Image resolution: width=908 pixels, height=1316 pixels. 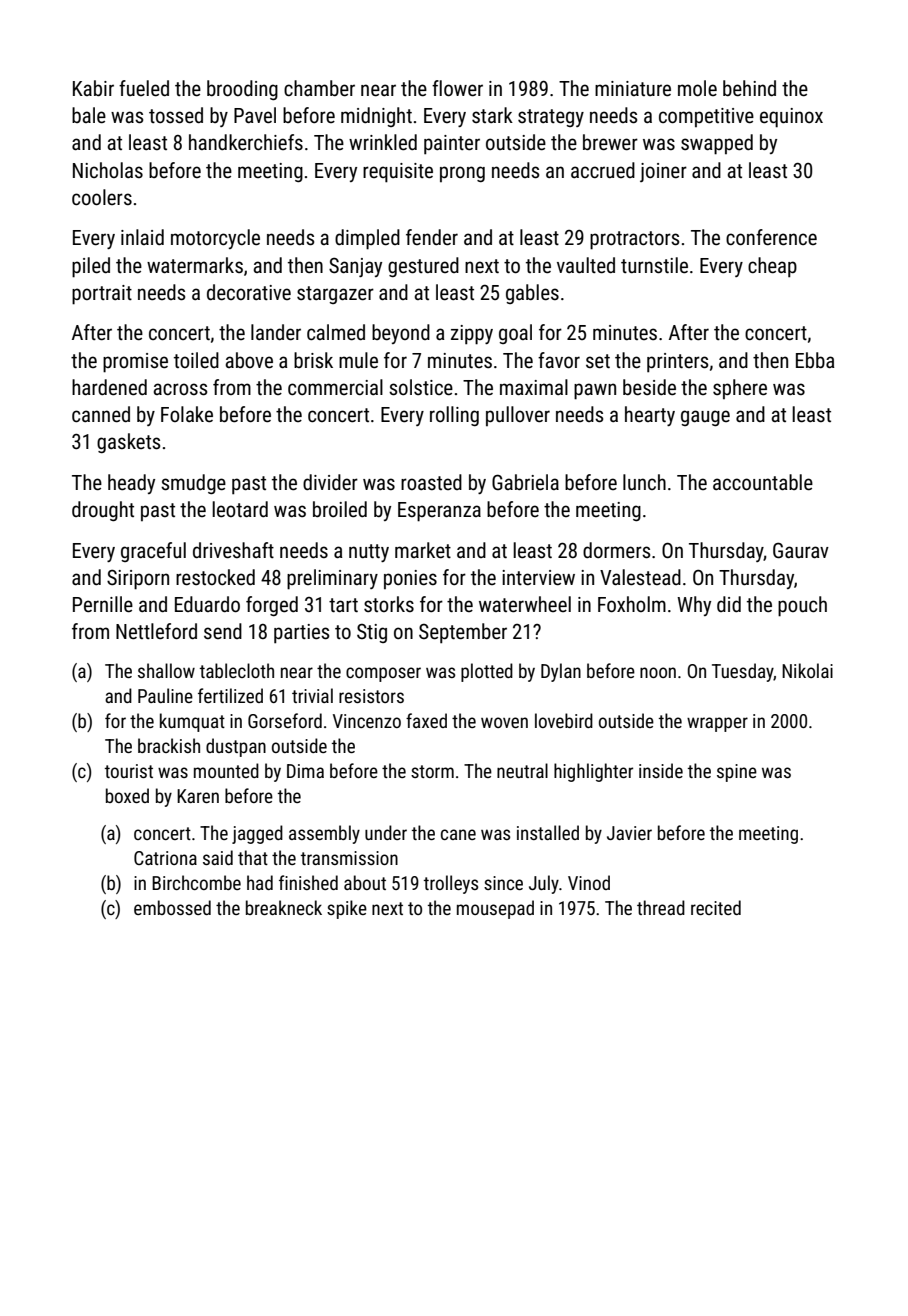 I want to click on pullover, so click(x=518, y=416).
